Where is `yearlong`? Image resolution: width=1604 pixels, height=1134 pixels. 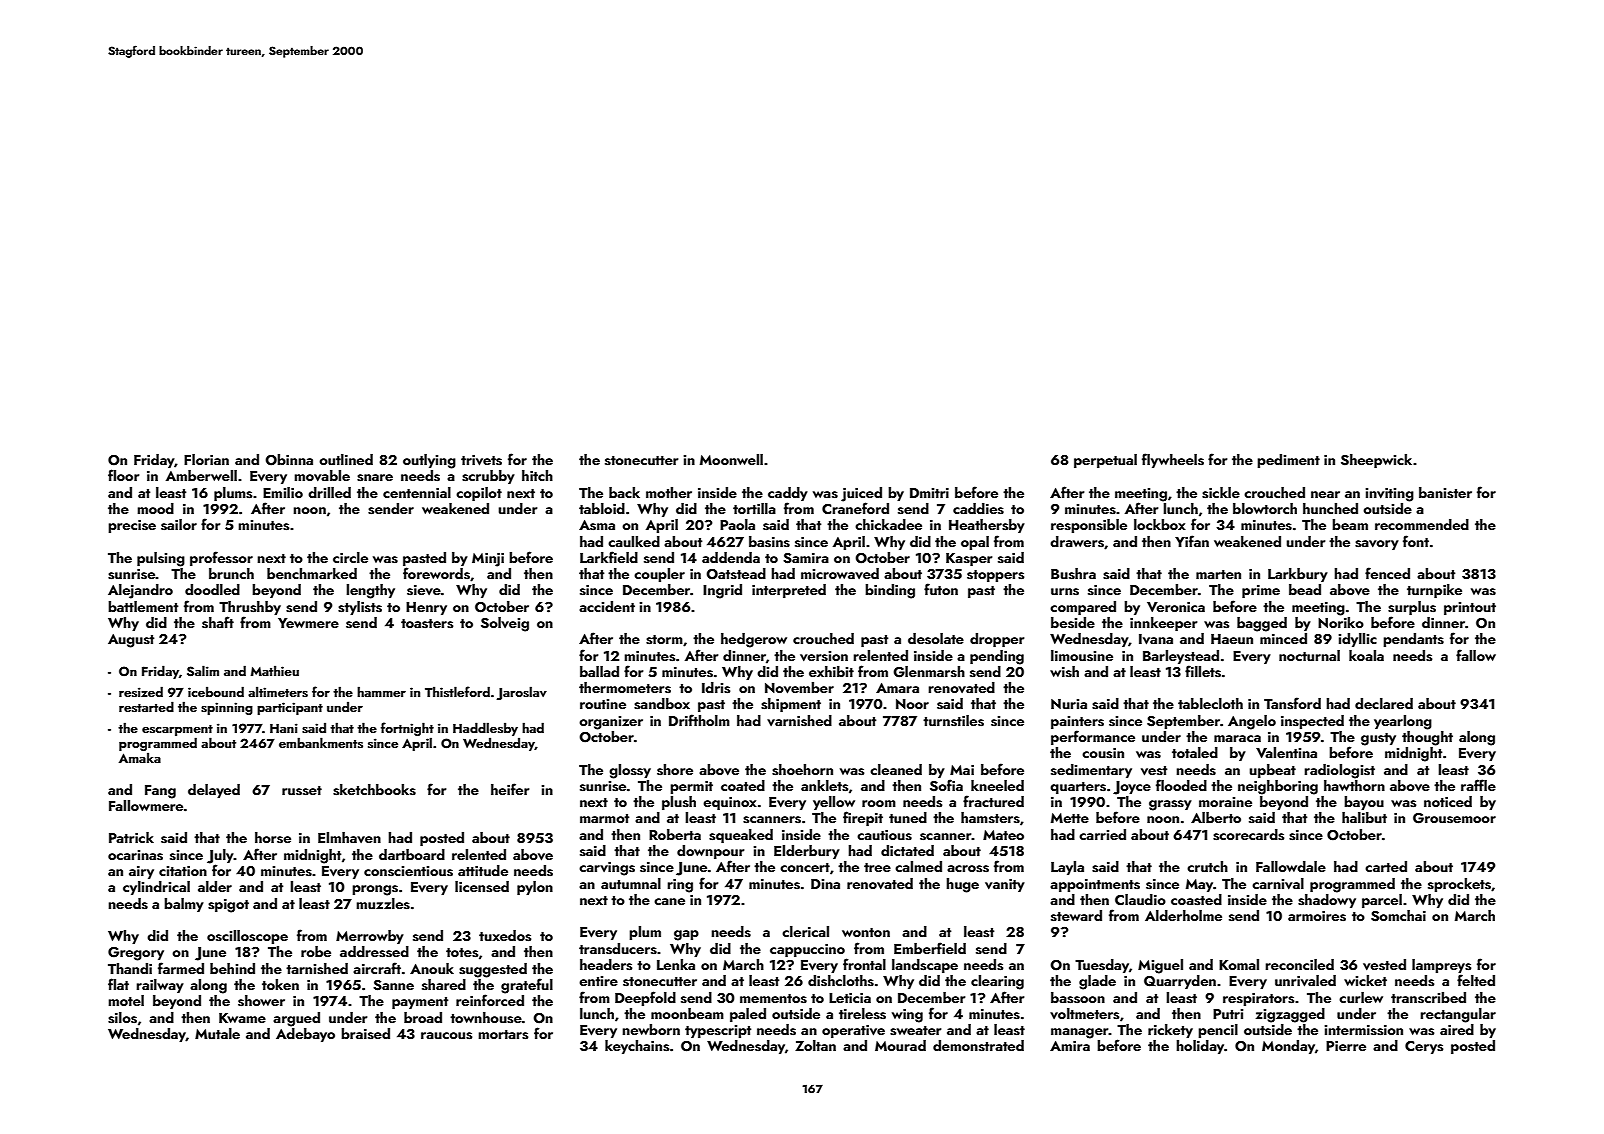 yearlong is located at coordinates (1403, 722).
